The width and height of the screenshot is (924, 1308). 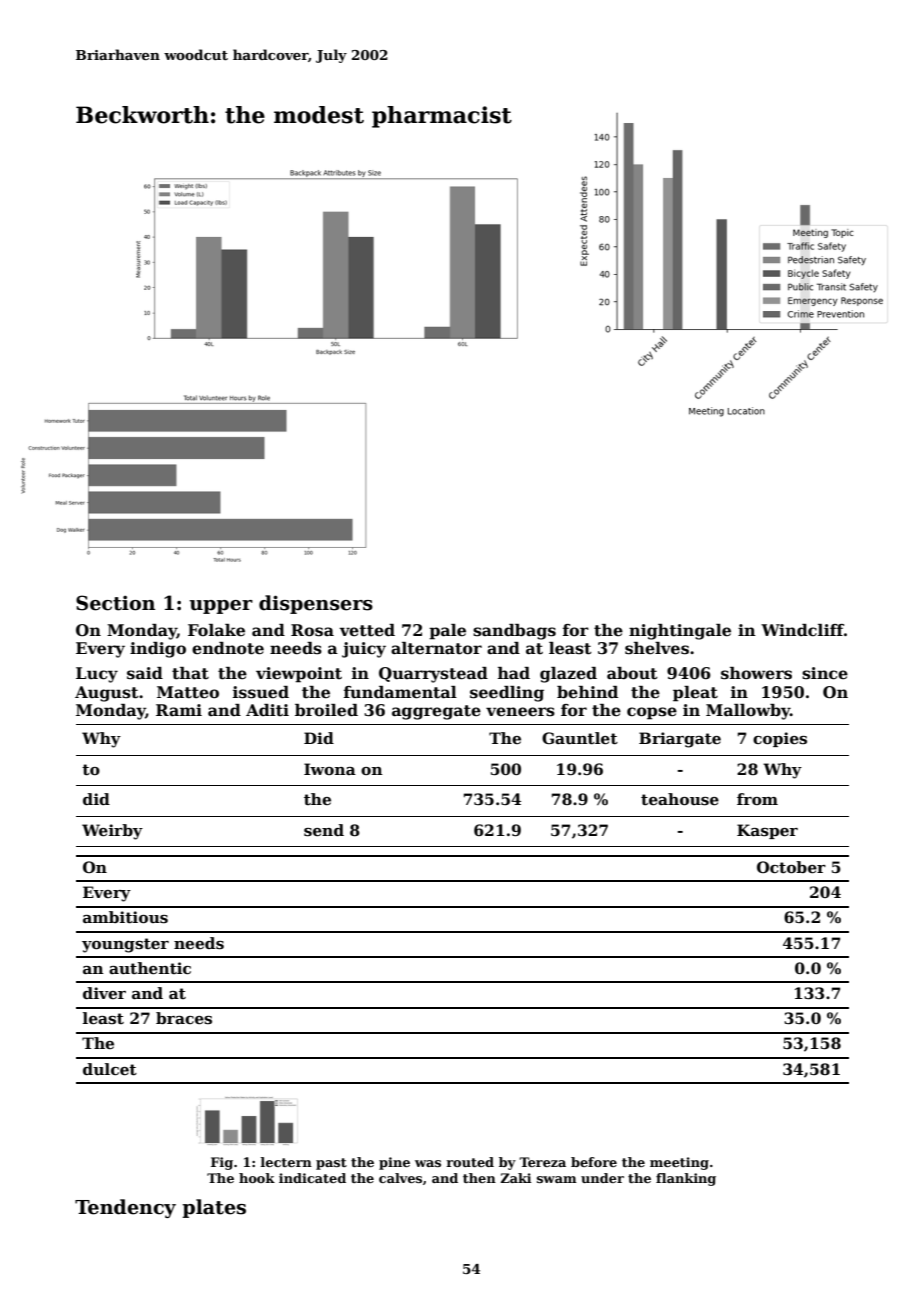 What do you see at coordinates (686, 1179) in the screenshot?
I see `flanking` at bounding box center [686, 1179].
